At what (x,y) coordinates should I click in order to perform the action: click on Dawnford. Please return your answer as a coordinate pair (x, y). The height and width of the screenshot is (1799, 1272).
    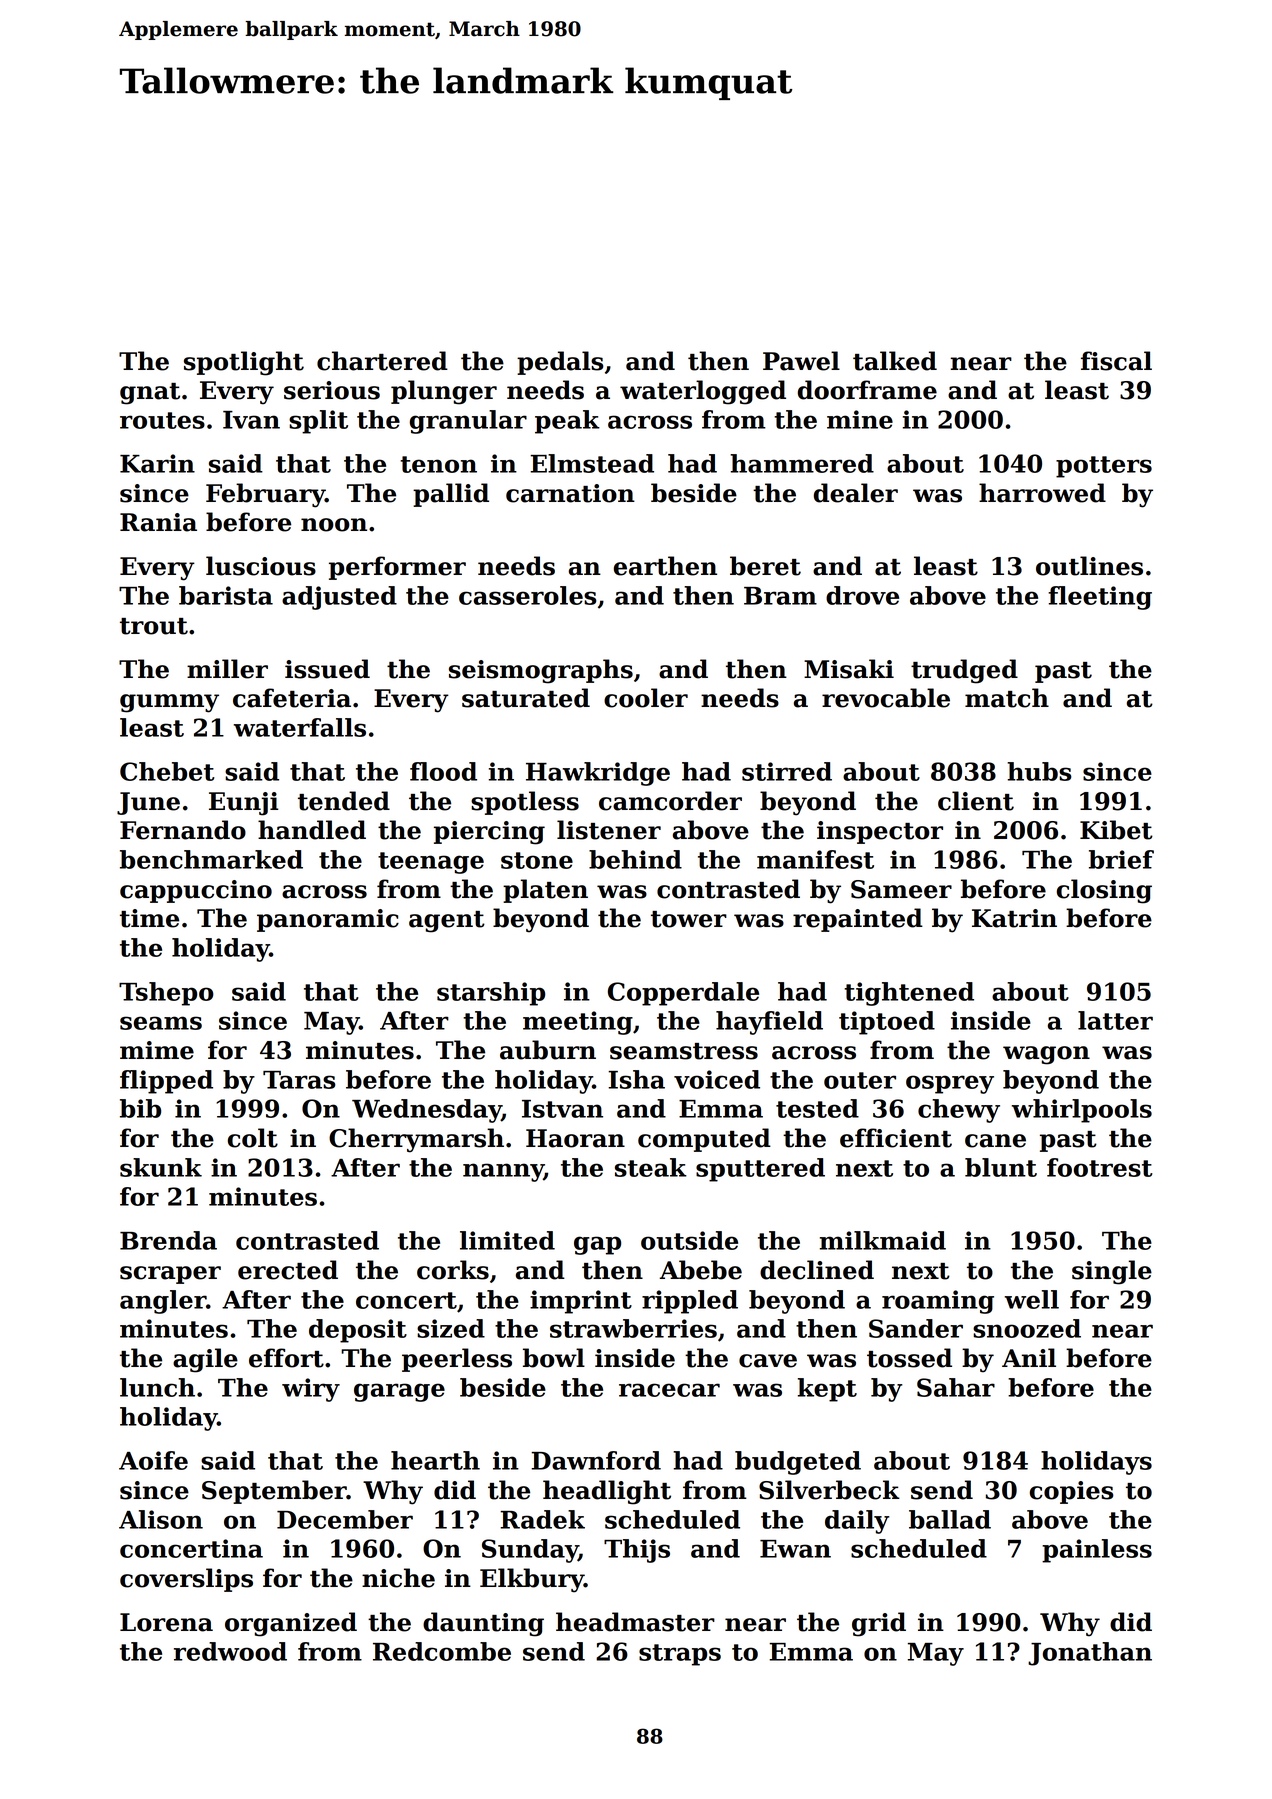
    Looking at the image, I should click on (596, 1460).
